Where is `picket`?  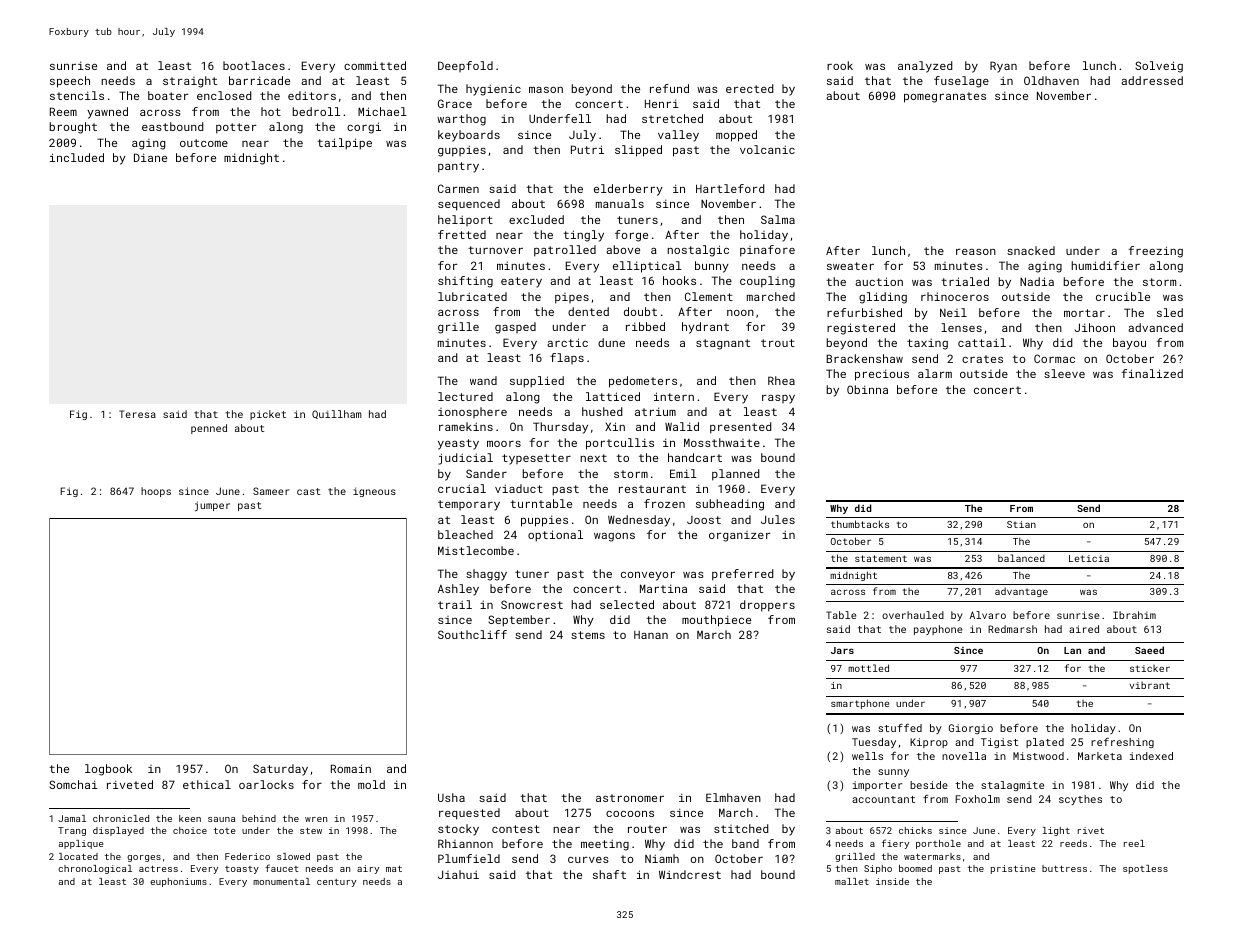 picket is located at coordinates (268, 415).
